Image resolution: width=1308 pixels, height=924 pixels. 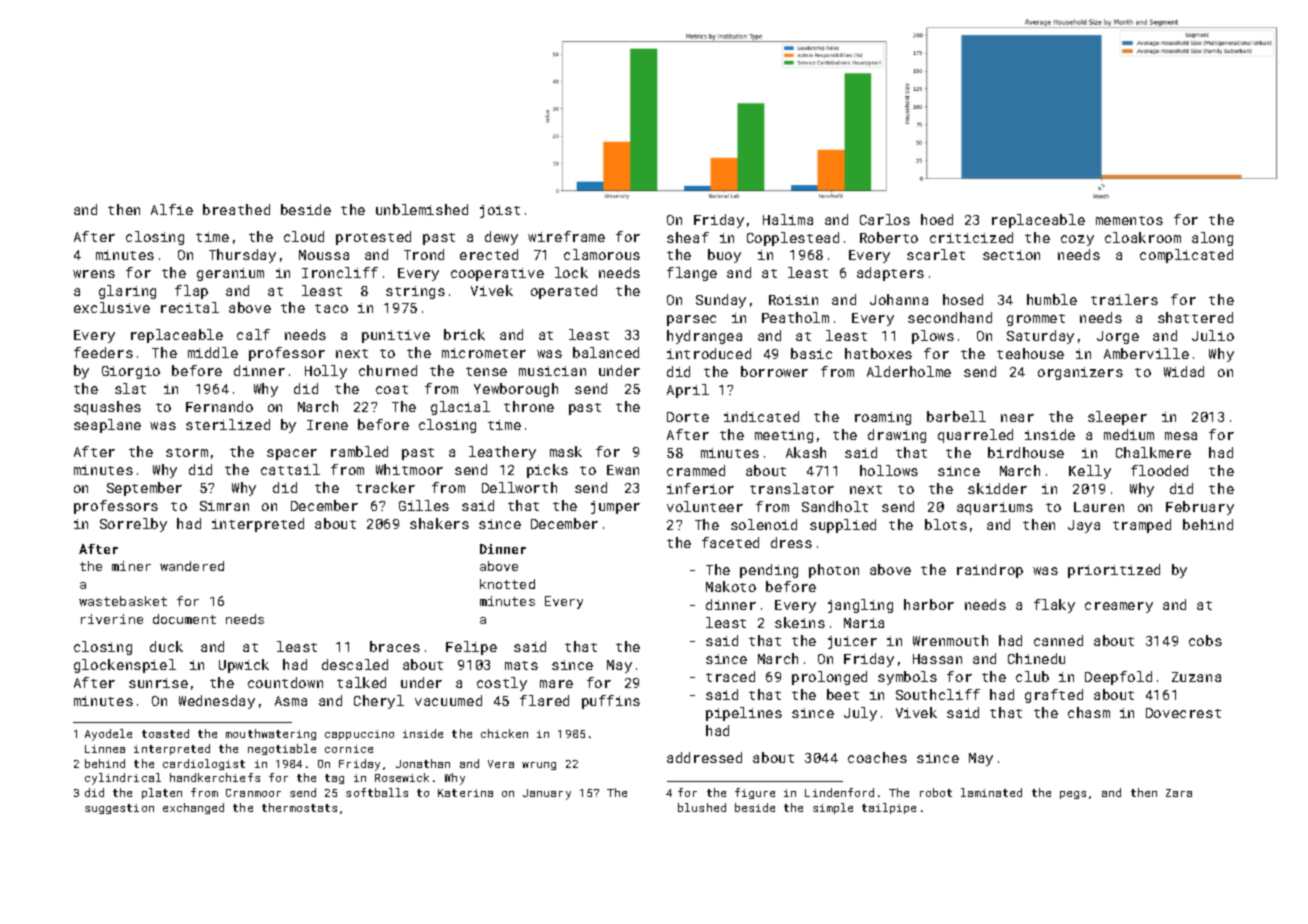 I want to click on Giorgio, so click(x=131, y=372).
